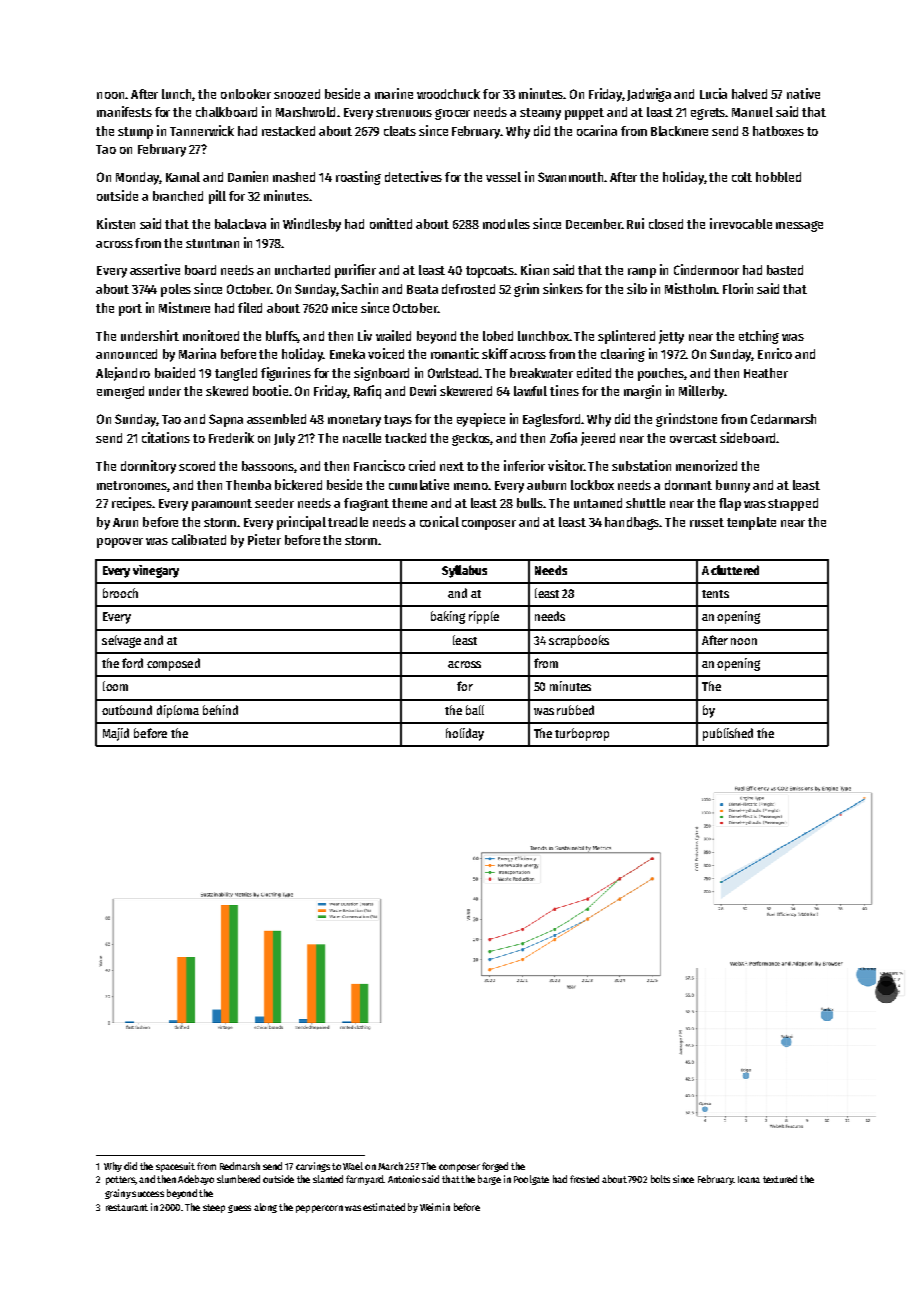  What do you see at coordinates (220, 710) in the image?
I see `behind` at bounding box center [220, 710].
